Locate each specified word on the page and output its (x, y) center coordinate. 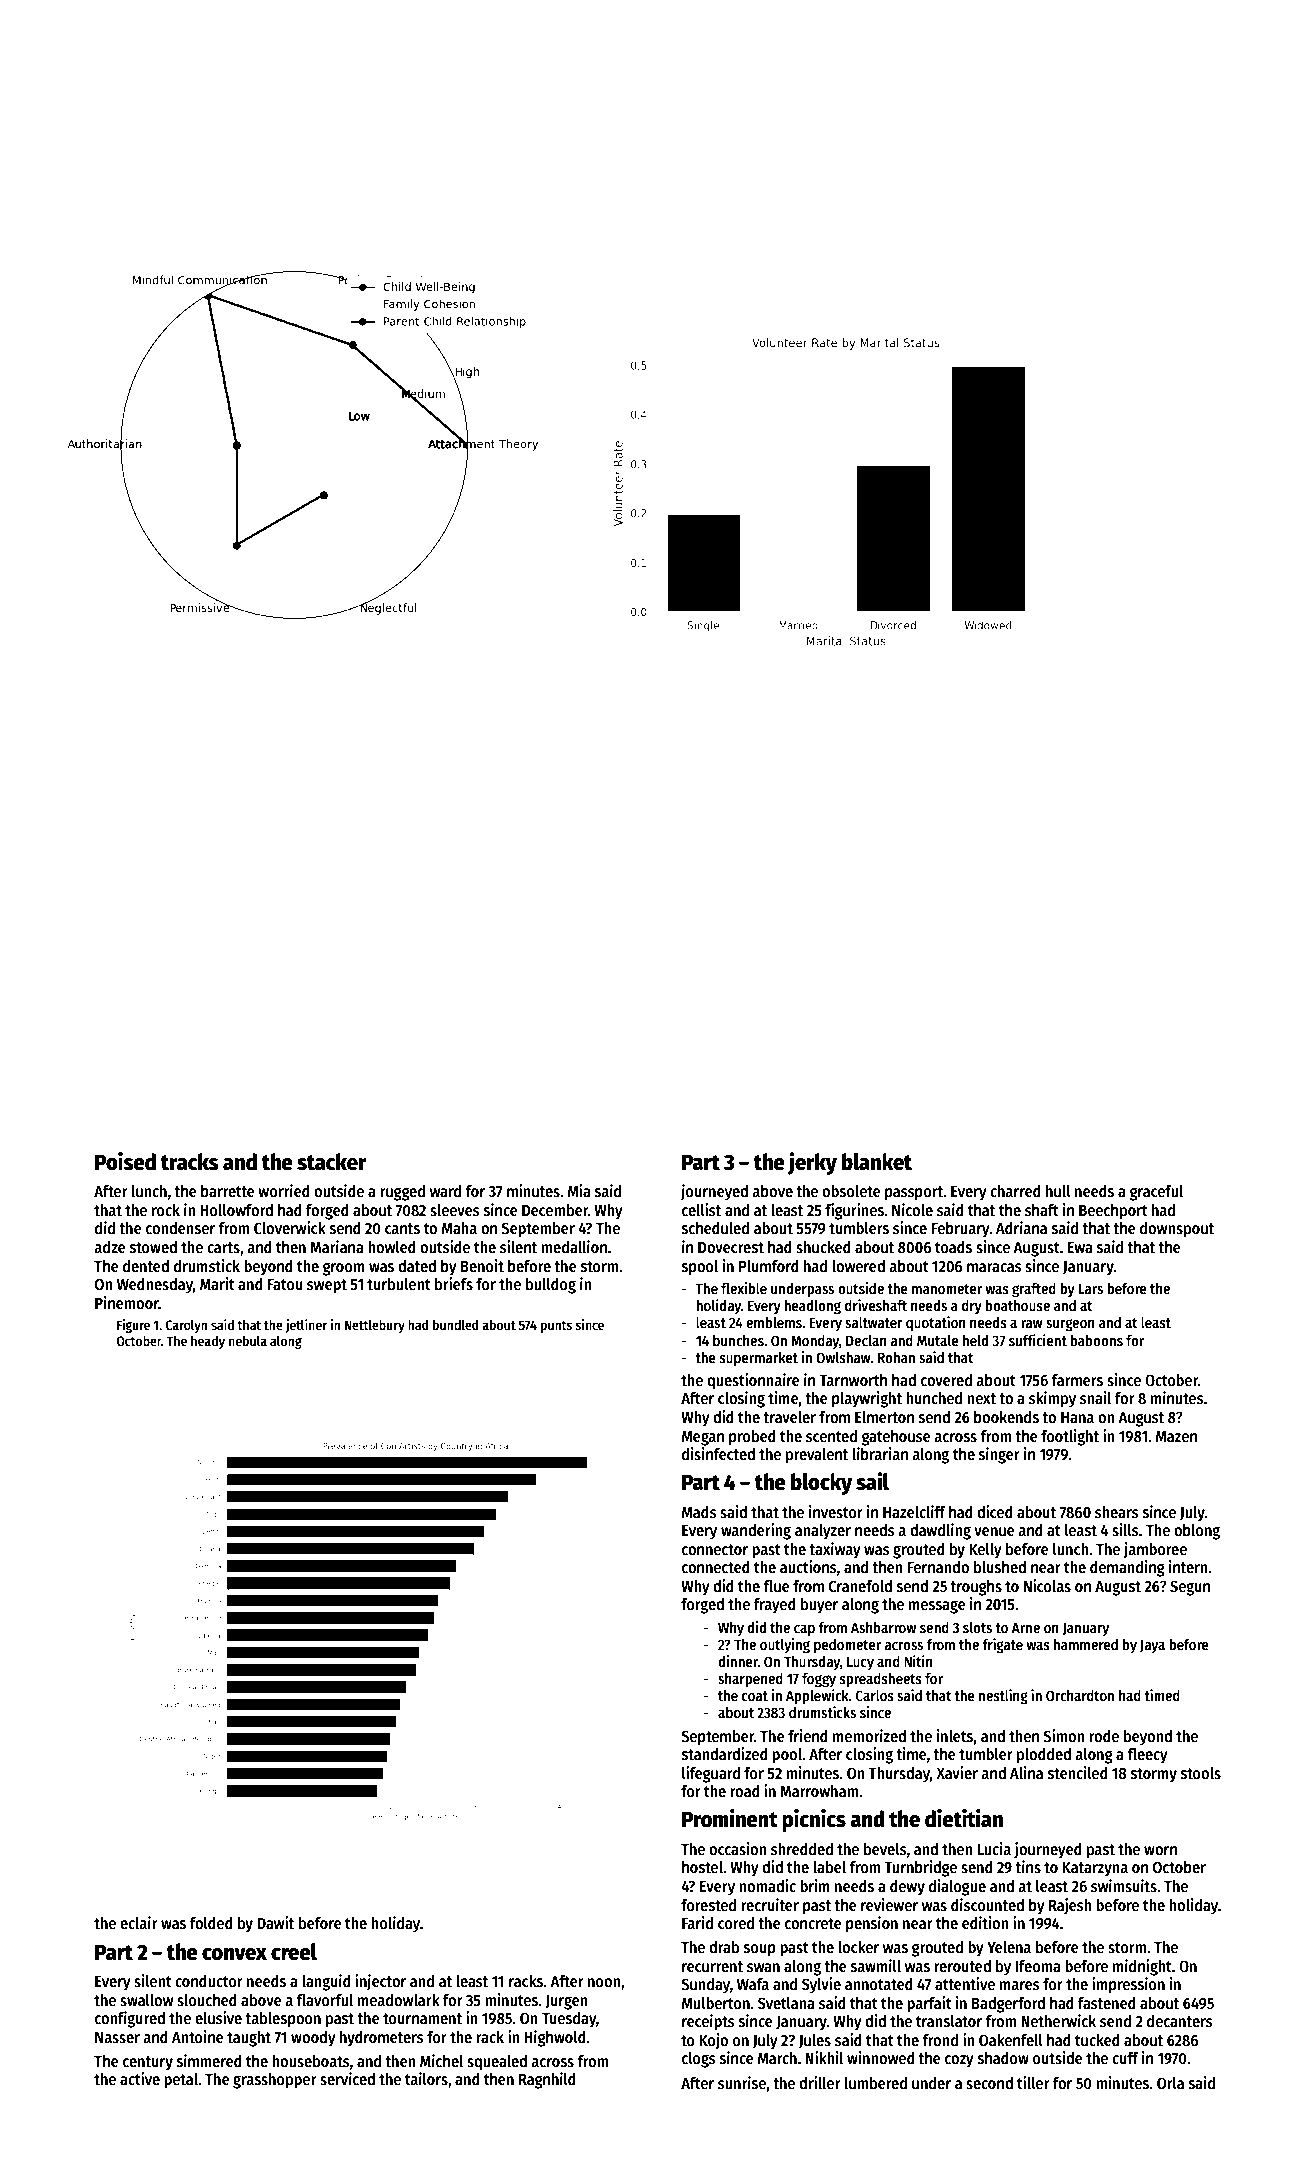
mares (1020, 1985)
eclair (139, 1922)
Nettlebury (375, 1326)
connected (716, 1567)
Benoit (482, 1265)
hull (1058, 1191)
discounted (987, 1904)
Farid (697, 1922)
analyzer (823, 1532)
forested (708, 1905)
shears (1117, 1512)
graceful (1156, 1193)
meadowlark (399, 2000)
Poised (125, 1161)
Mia (579, 1190)
